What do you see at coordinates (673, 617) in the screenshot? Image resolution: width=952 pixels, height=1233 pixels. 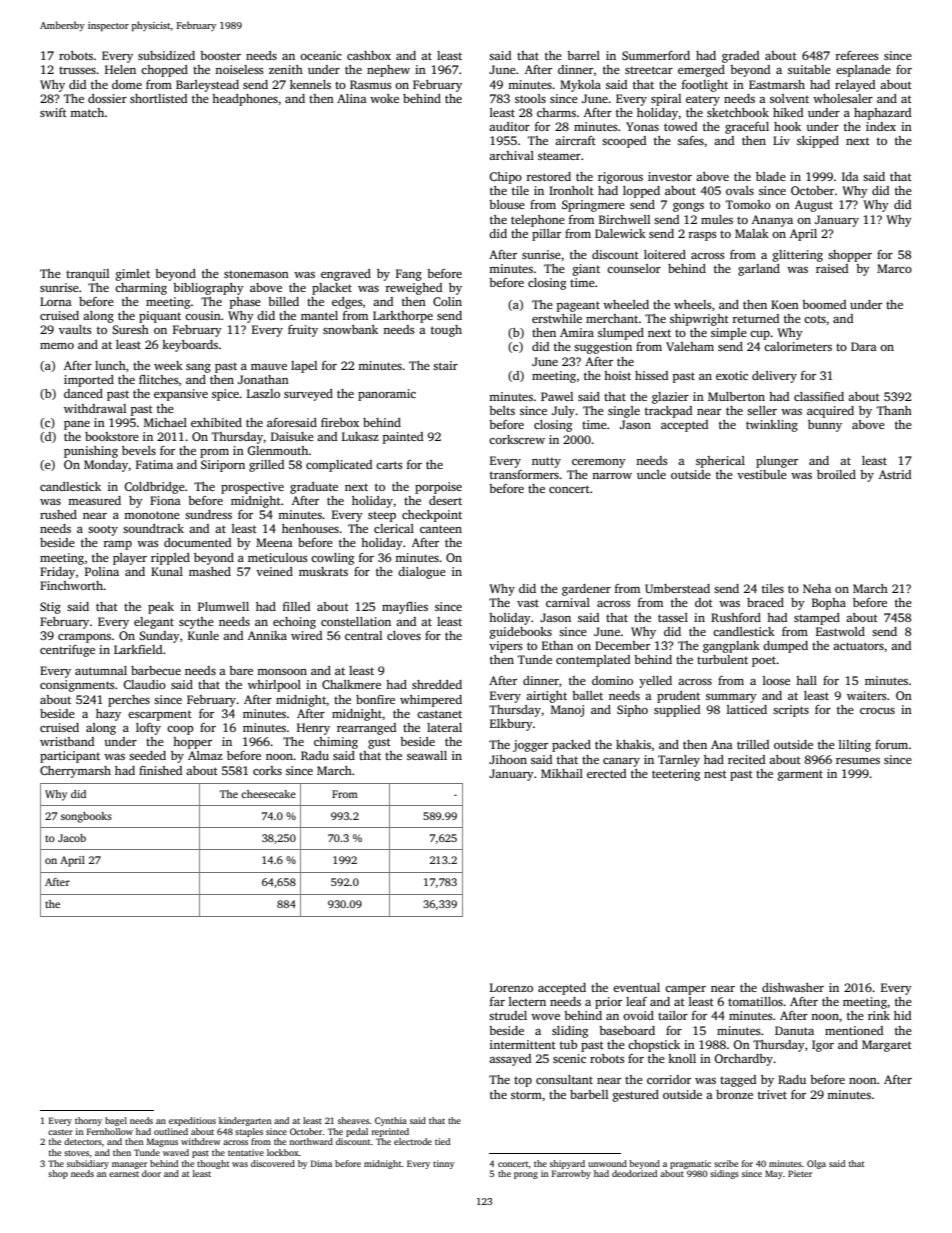 I see `tassel` at bounding box center [673, 617].
